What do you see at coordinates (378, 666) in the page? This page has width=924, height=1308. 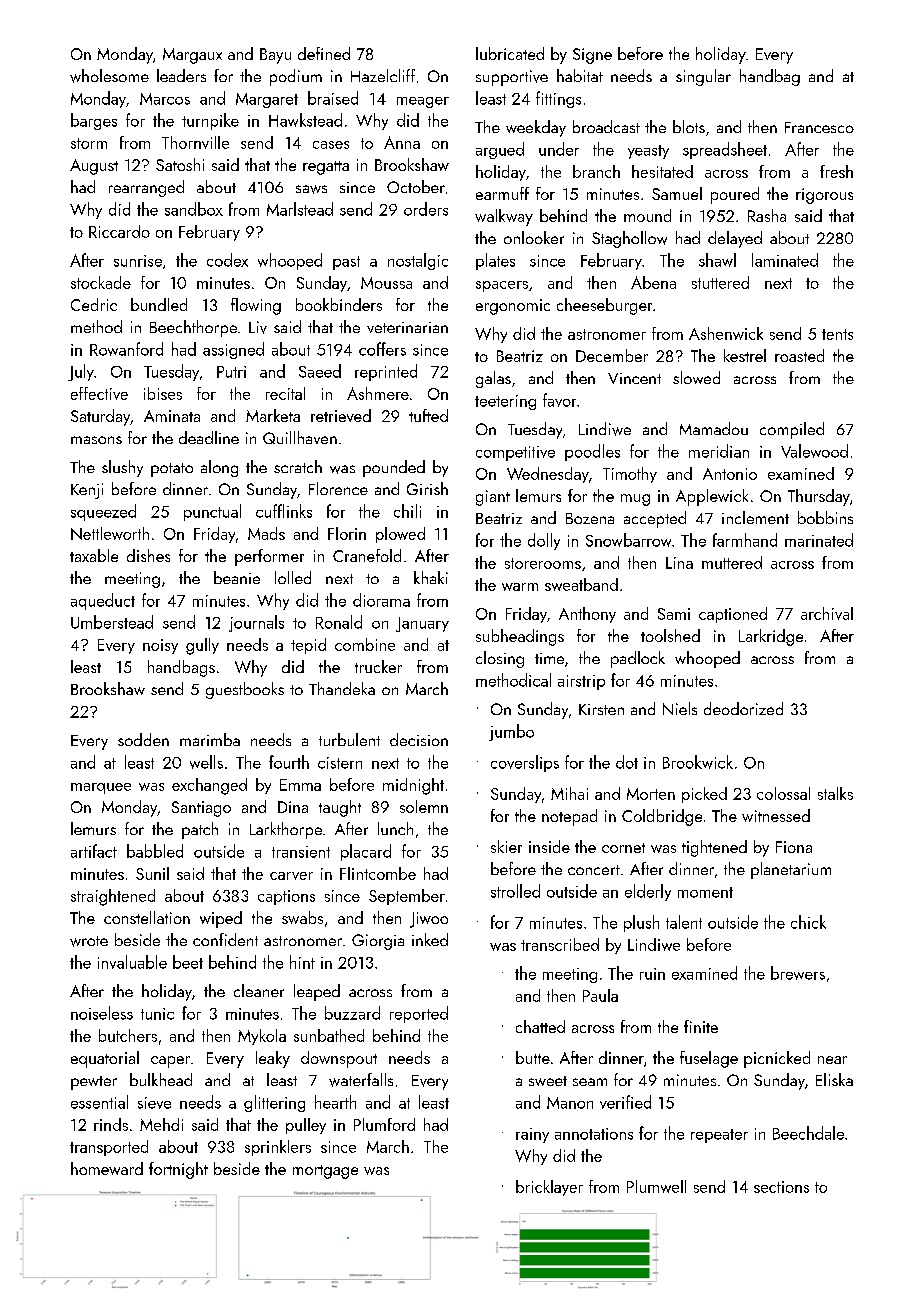 I see `trucker` at bounding box center [378, 666].
